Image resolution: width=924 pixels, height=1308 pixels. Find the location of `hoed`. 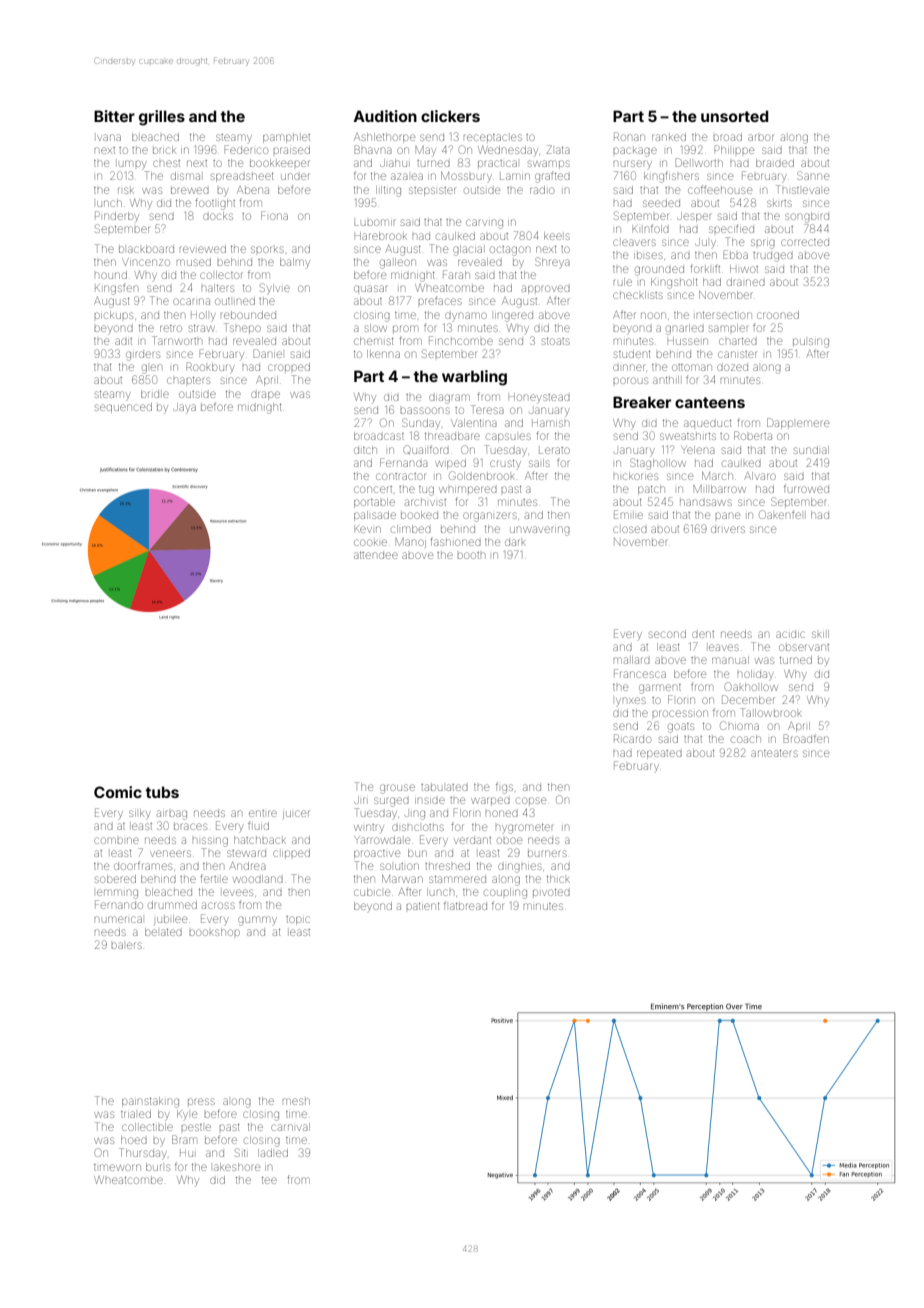

hoed is located at coordinates (134, 1140).
